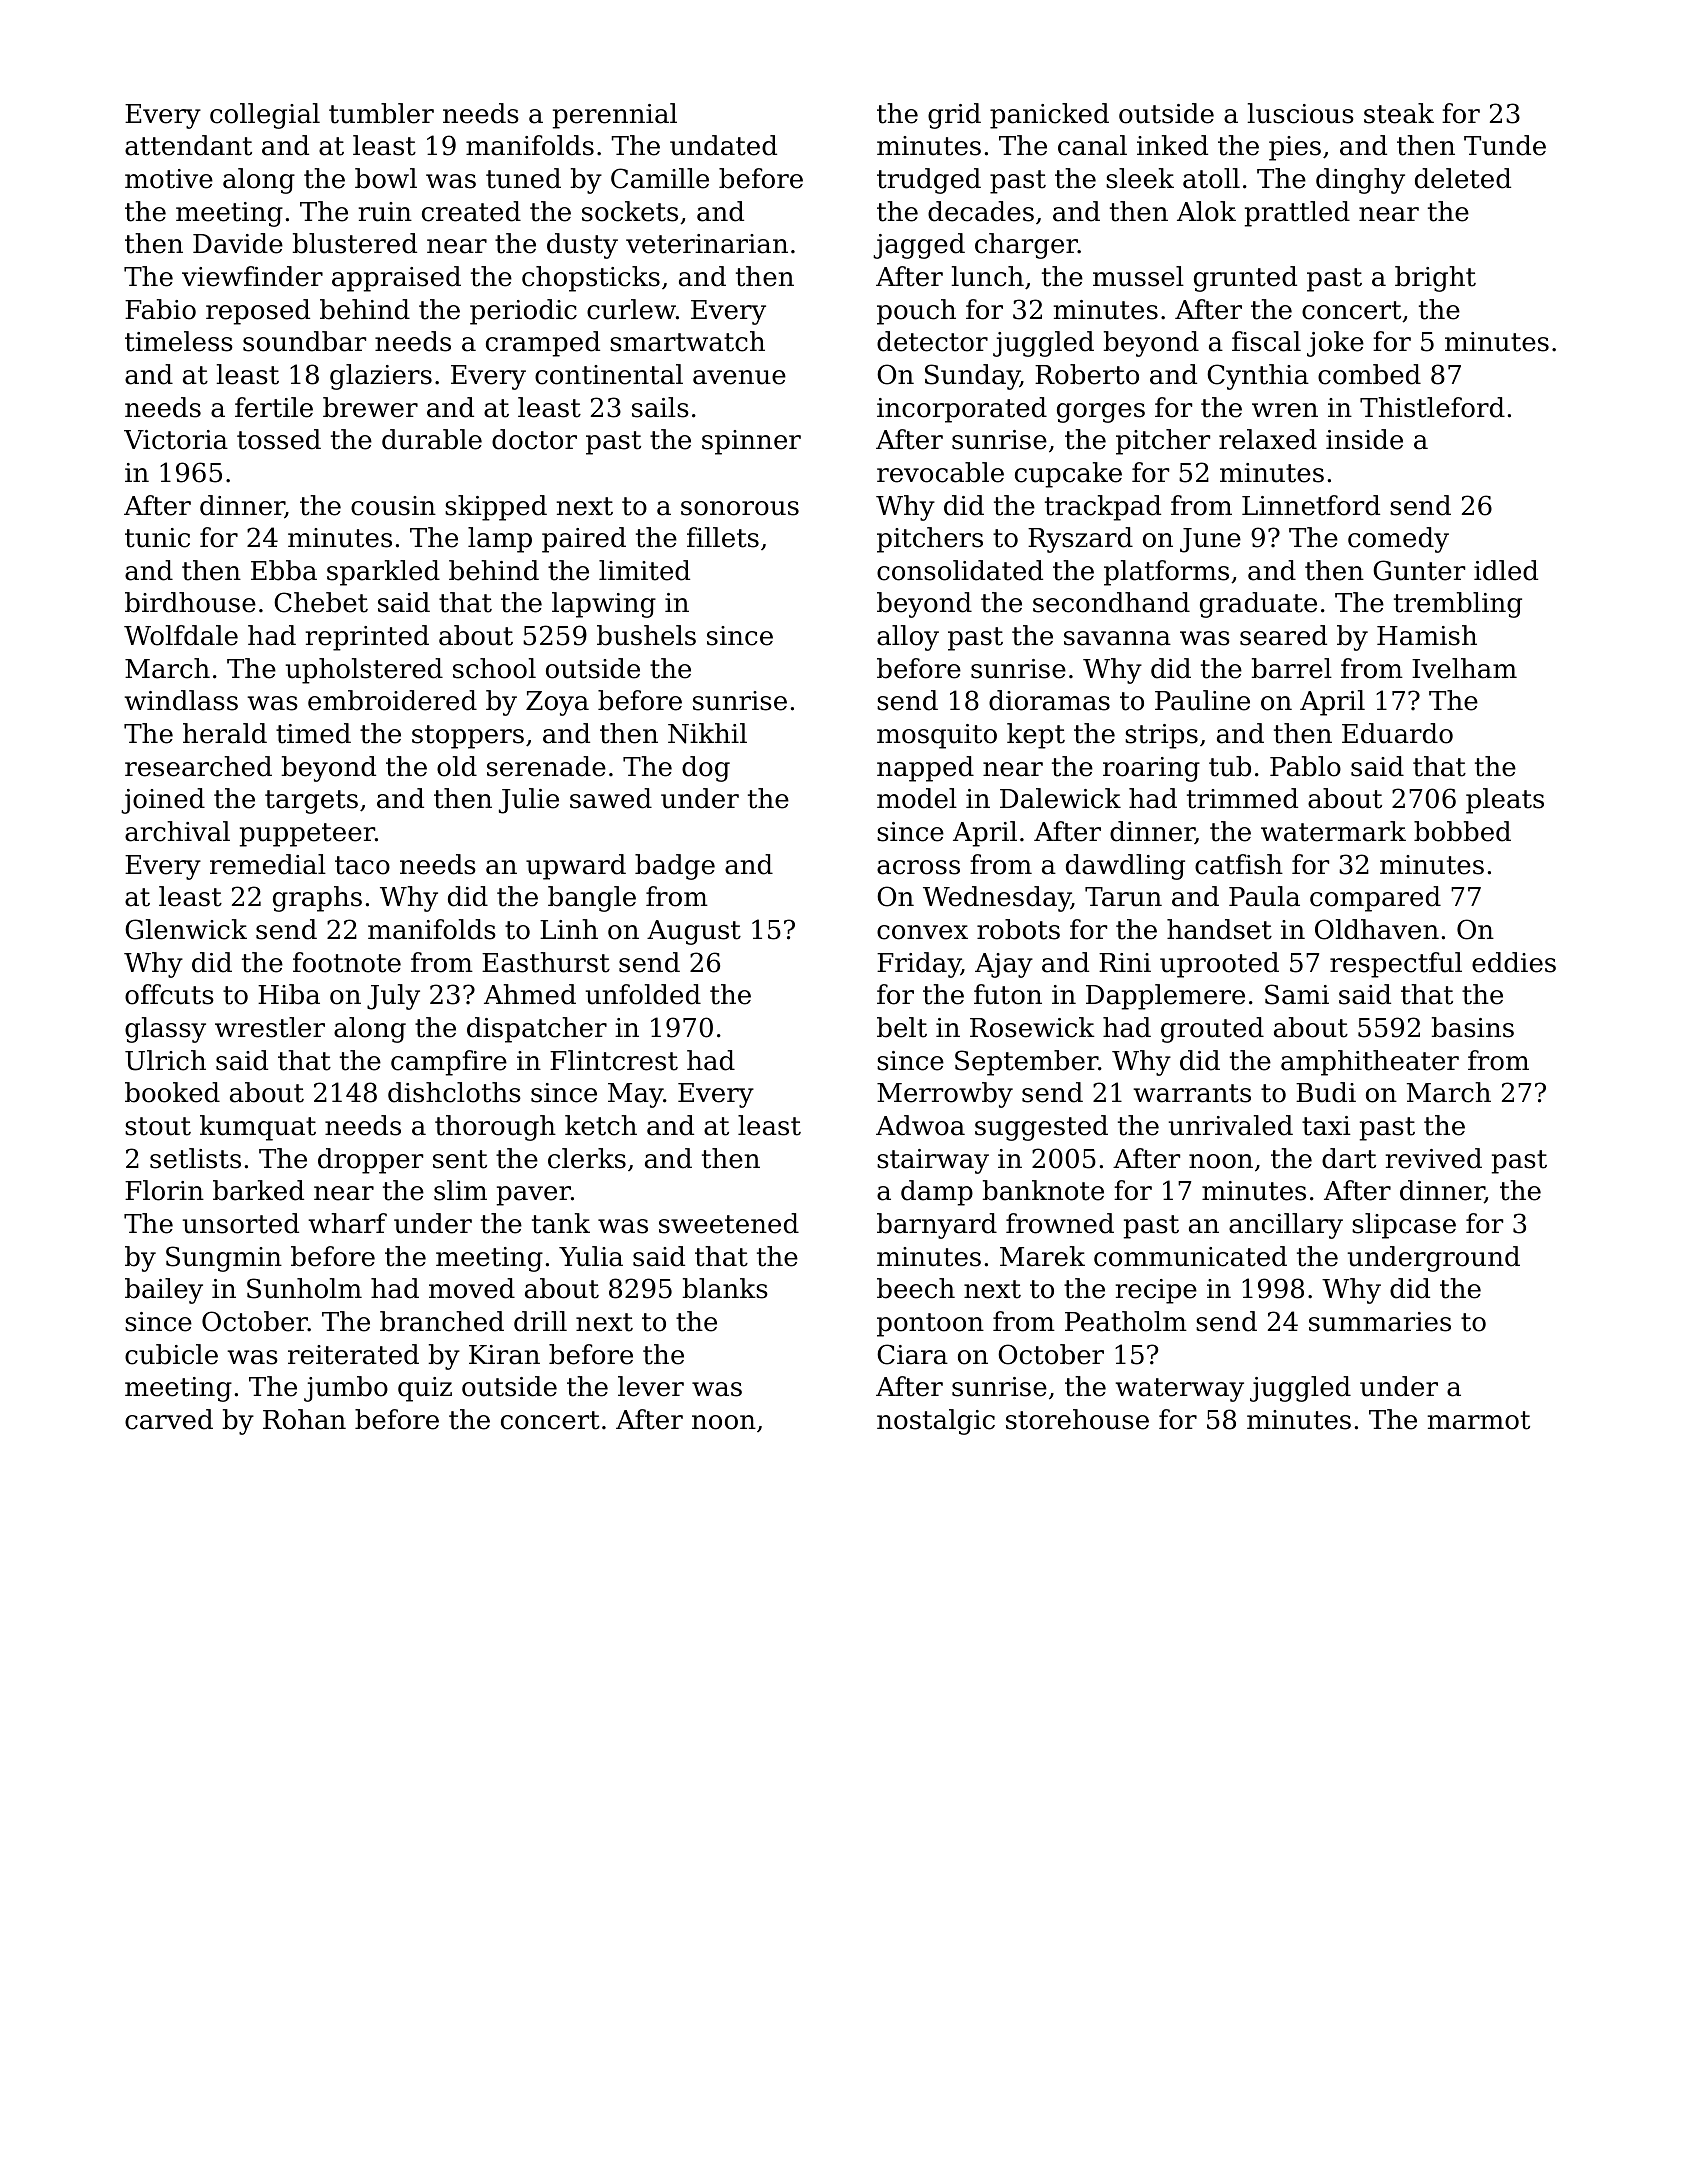  What do you see at coordinates (582, 246) in the page?
I see `dusty` at bounding box center [582, 246].
